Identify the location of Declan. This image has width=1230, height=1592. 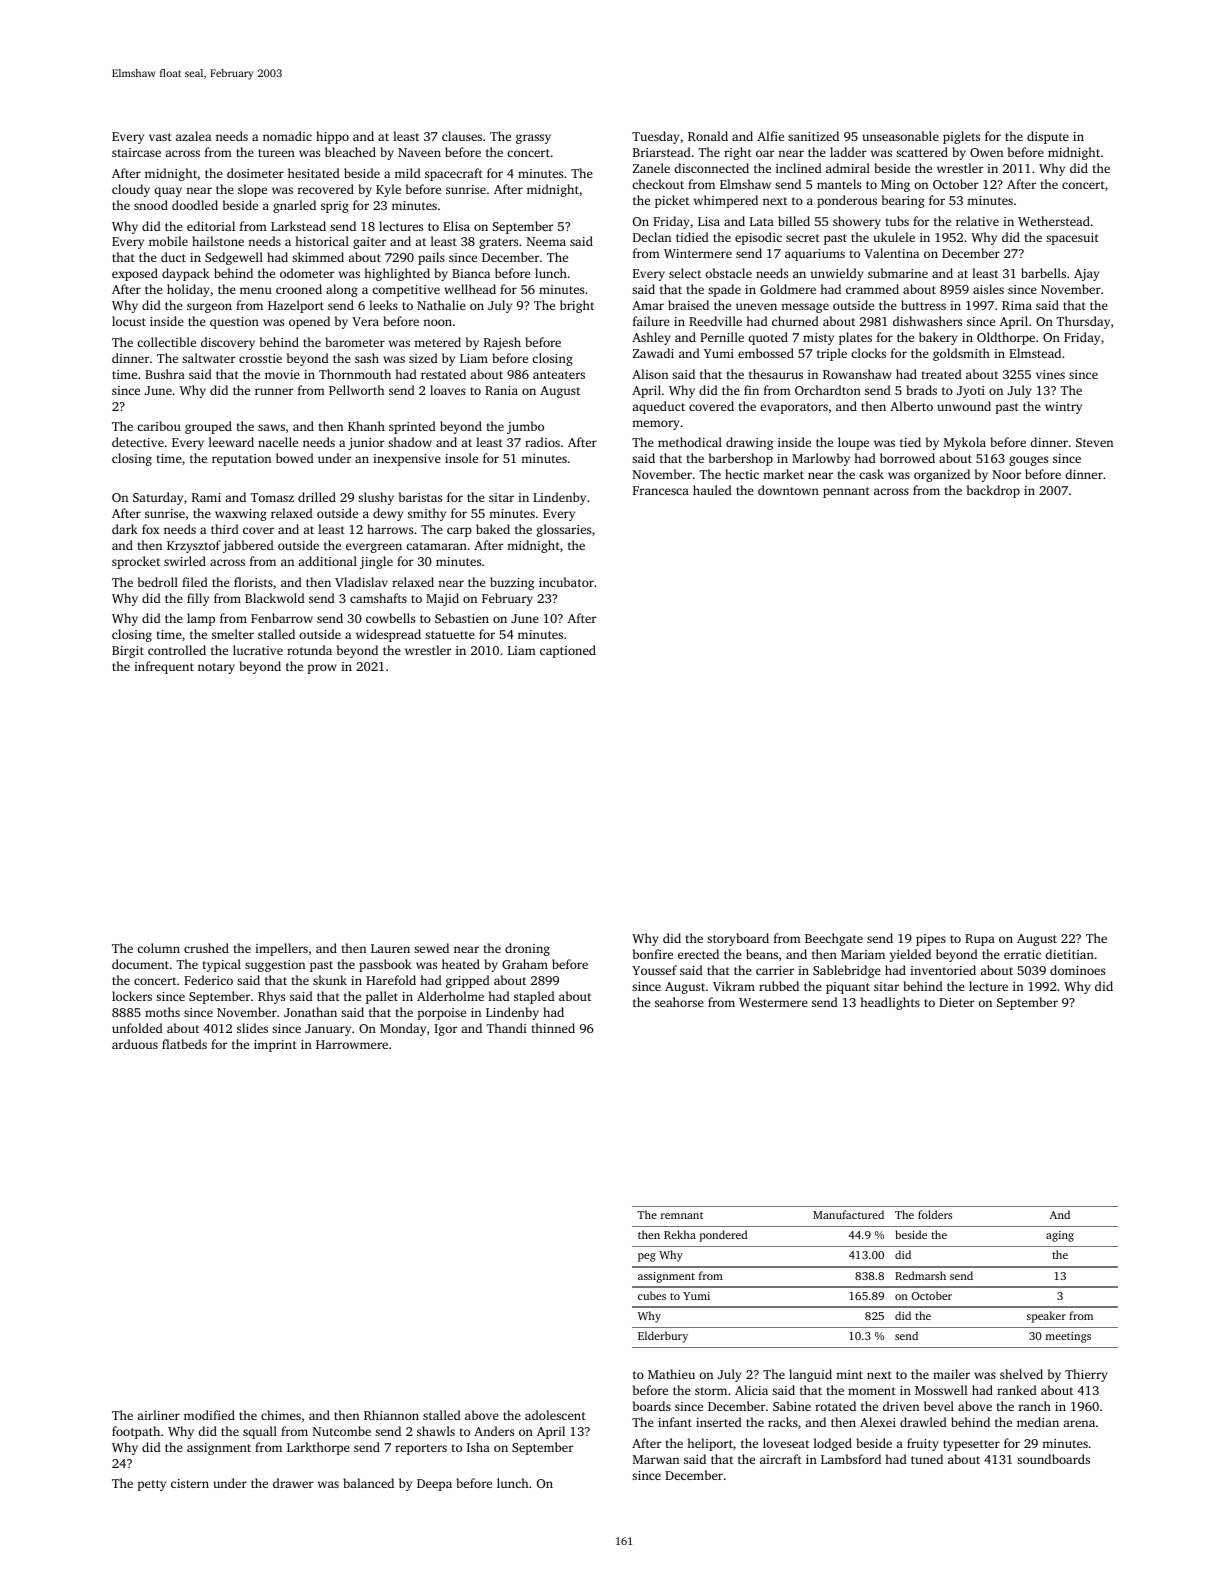
(652, 237).
